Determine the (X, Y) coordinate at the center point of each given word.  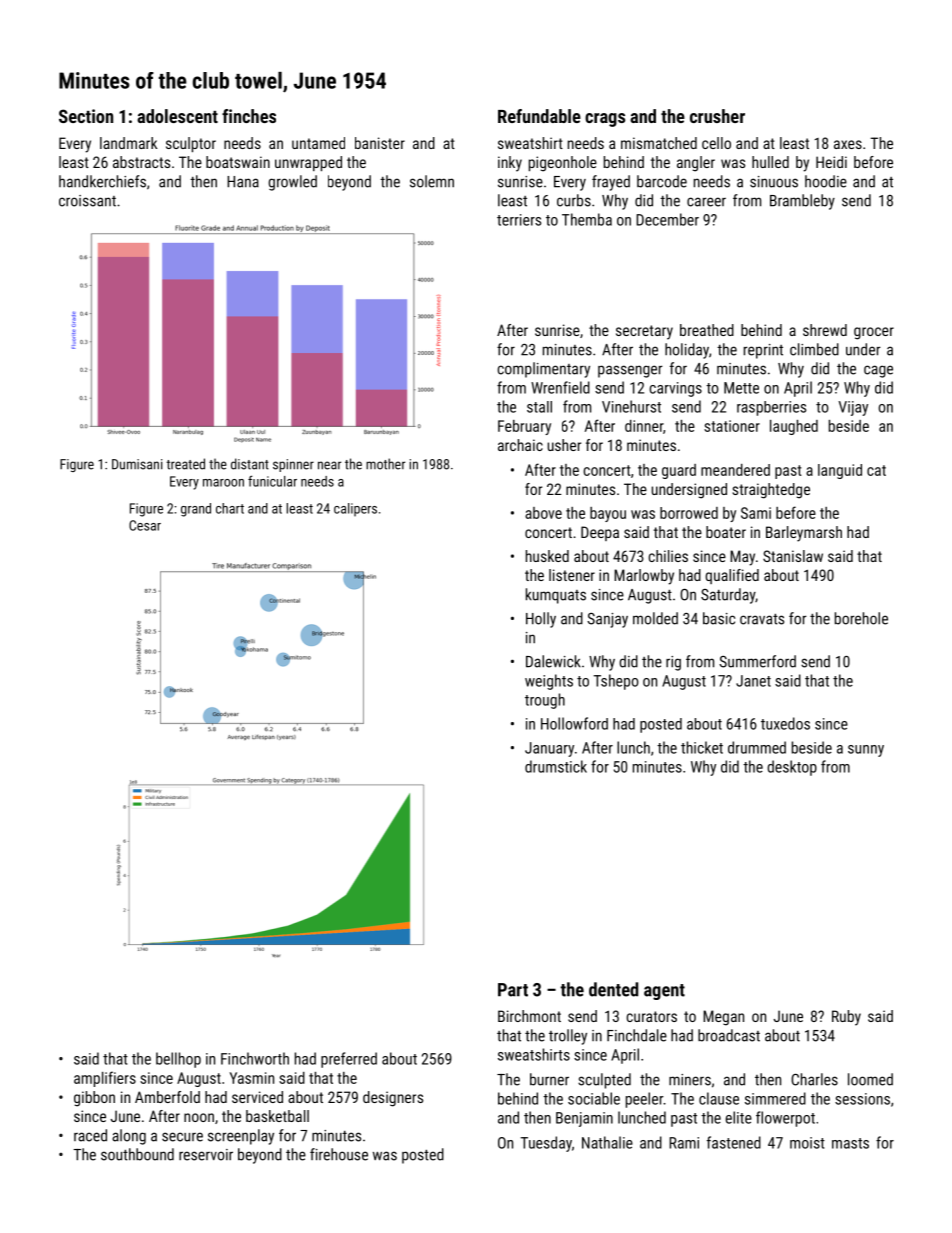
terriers (519, 220)
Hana (243, 182)
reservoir (206, 1155)
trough (545, 701)
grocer (874, 333)
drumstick (556, 766)
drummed (757, 747)
